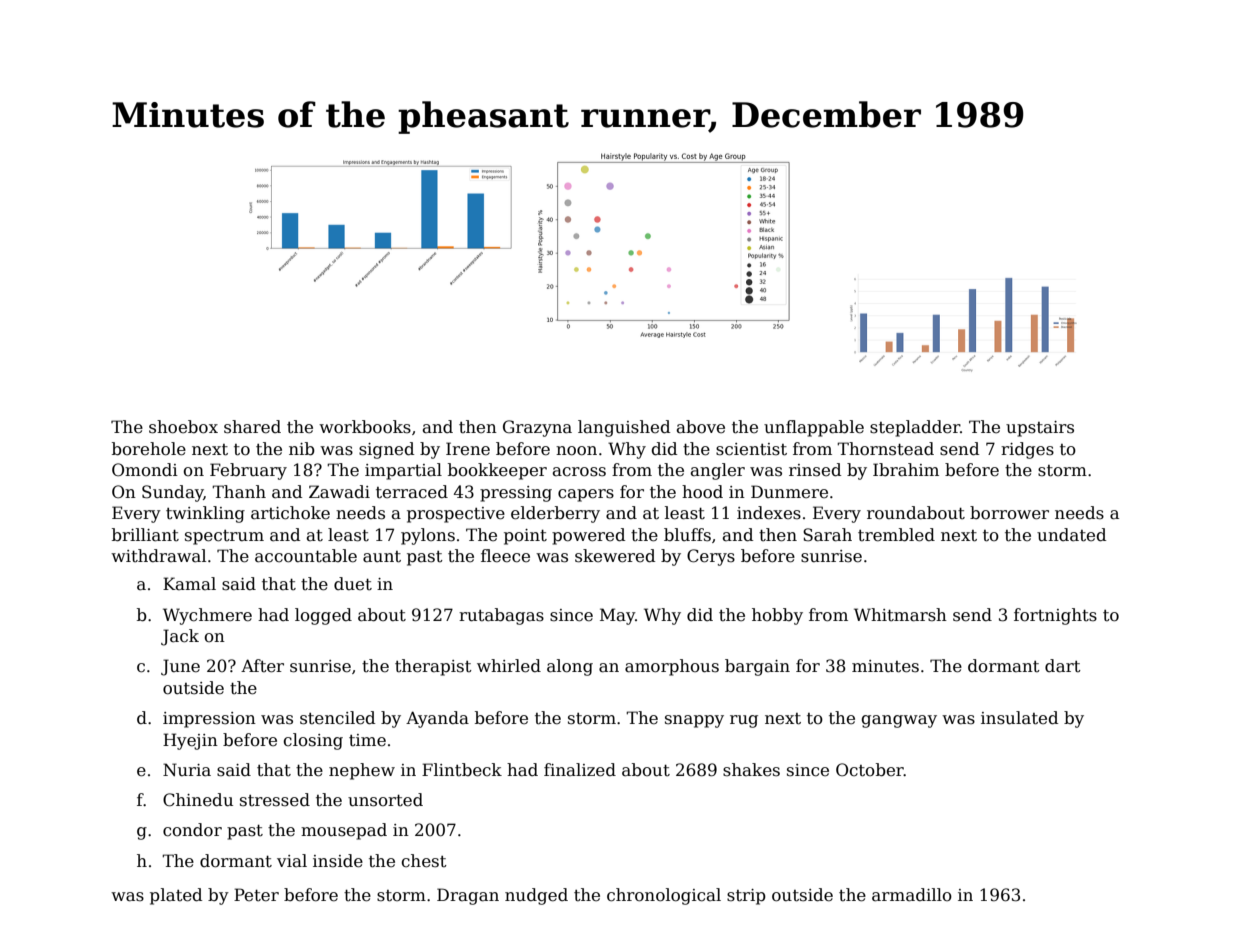 This document has height=952, width=1233. Describe the element at coordinates (1040, 429) in the document. I see `upstairs` at that location.
